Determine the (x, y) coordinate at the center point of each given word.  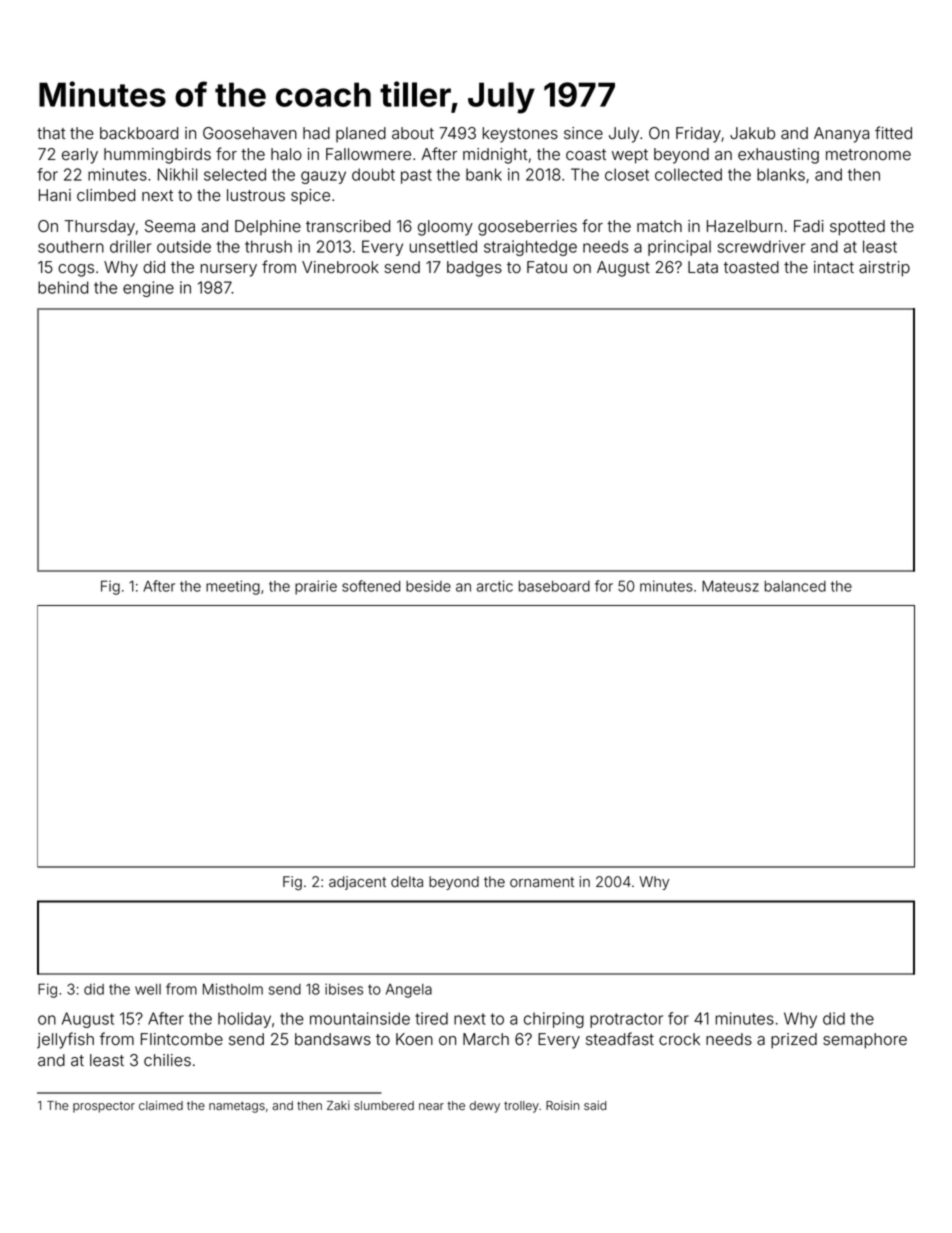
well (148, 989)
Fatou (547, 267)
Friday (698, 135)
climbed (106, 195)
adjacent (357, 883)
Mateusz (730, 586)
